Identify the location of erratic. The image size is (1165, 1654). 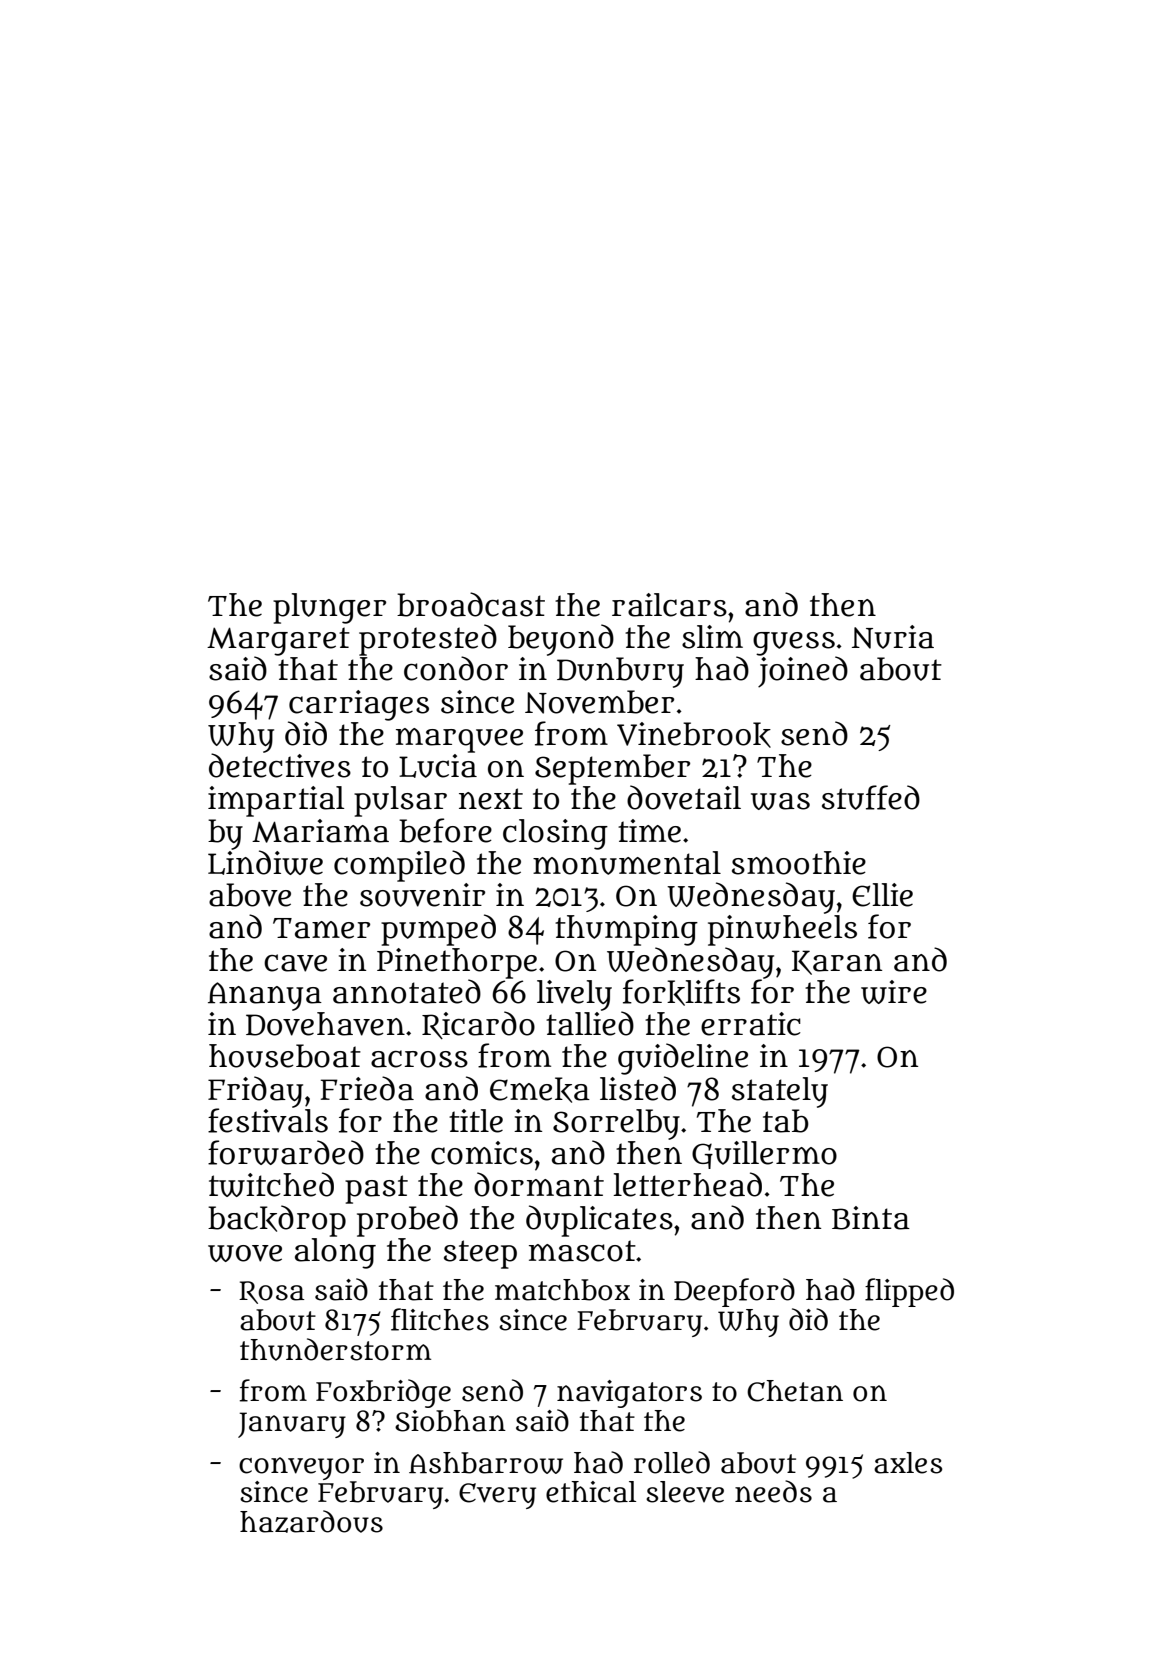
(751, 1024).
